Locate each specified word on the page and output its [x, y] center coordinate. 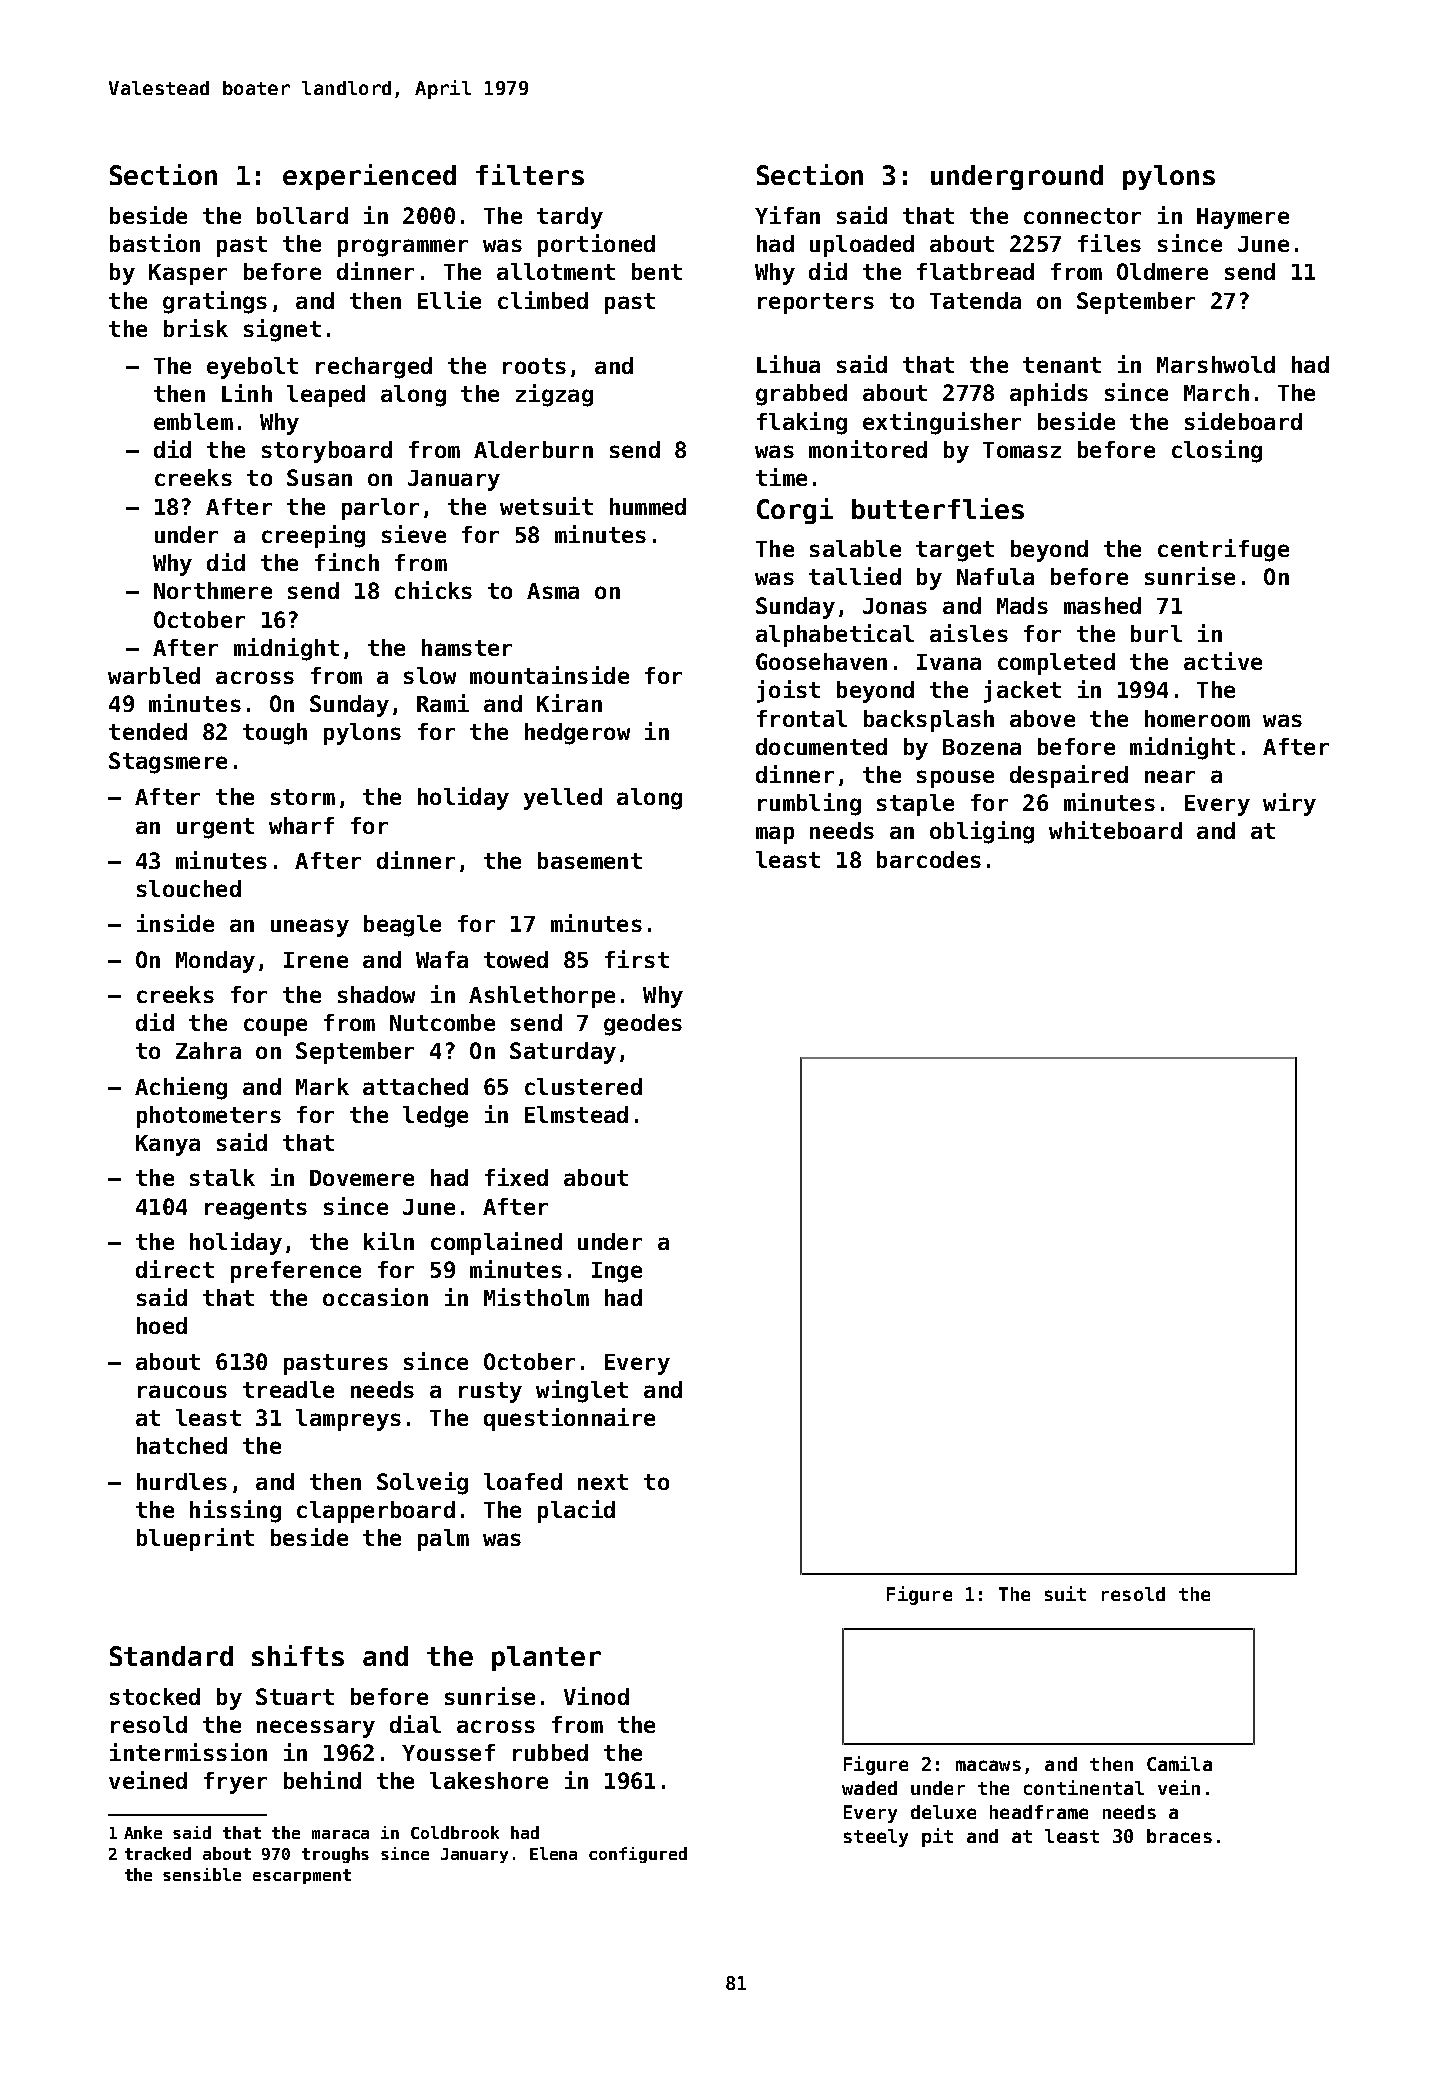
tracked [158, 1853]
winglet [582, 1391]
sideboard [1243, 421]
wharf [301, 825]
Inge [617, 1272]
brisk [196, 328]
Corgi [795, 511]
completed [1056, 664]
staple [915, 805]
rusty [490, 1392]
